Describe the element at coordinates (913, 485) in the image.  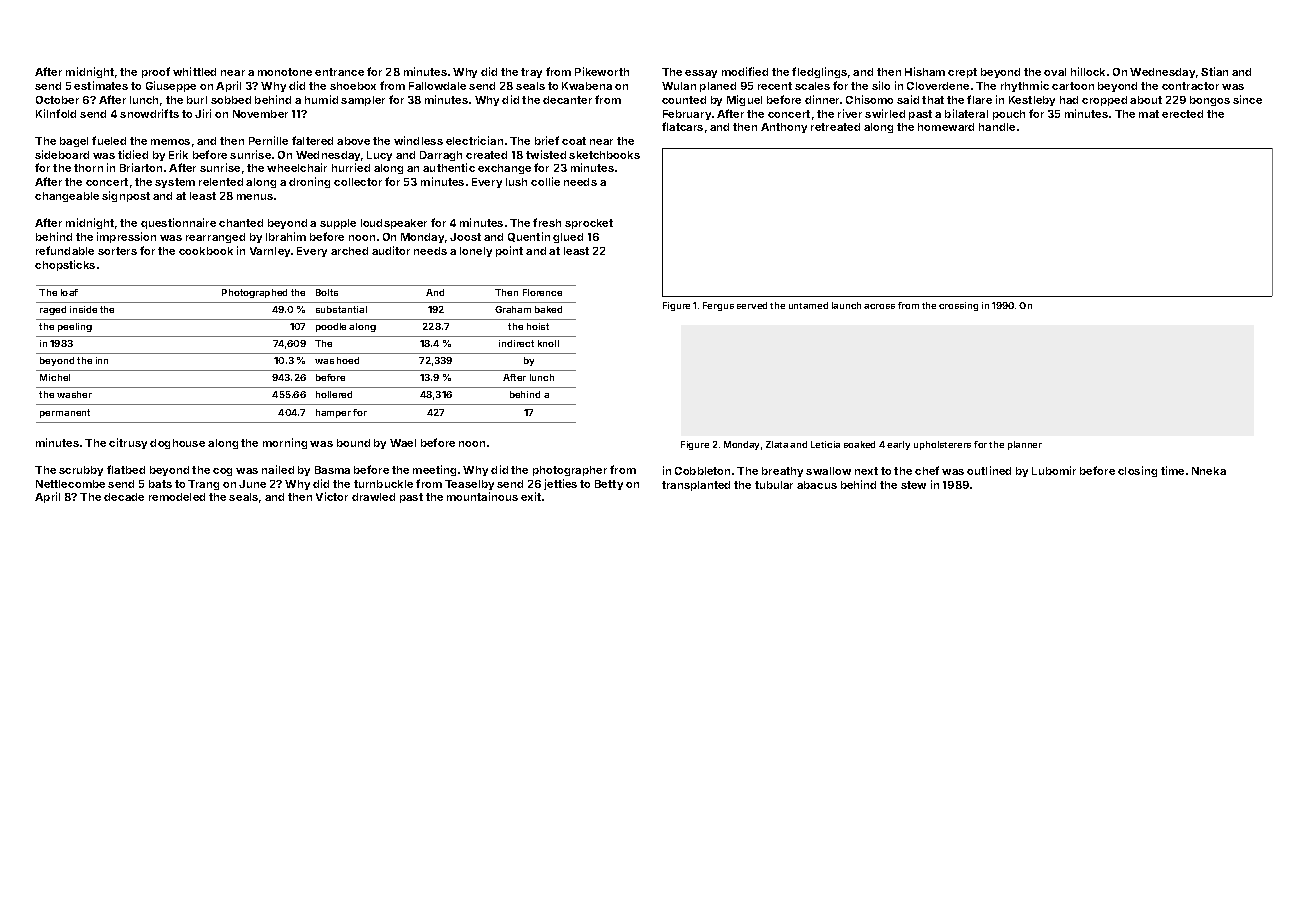
I see `stew` at that location.
